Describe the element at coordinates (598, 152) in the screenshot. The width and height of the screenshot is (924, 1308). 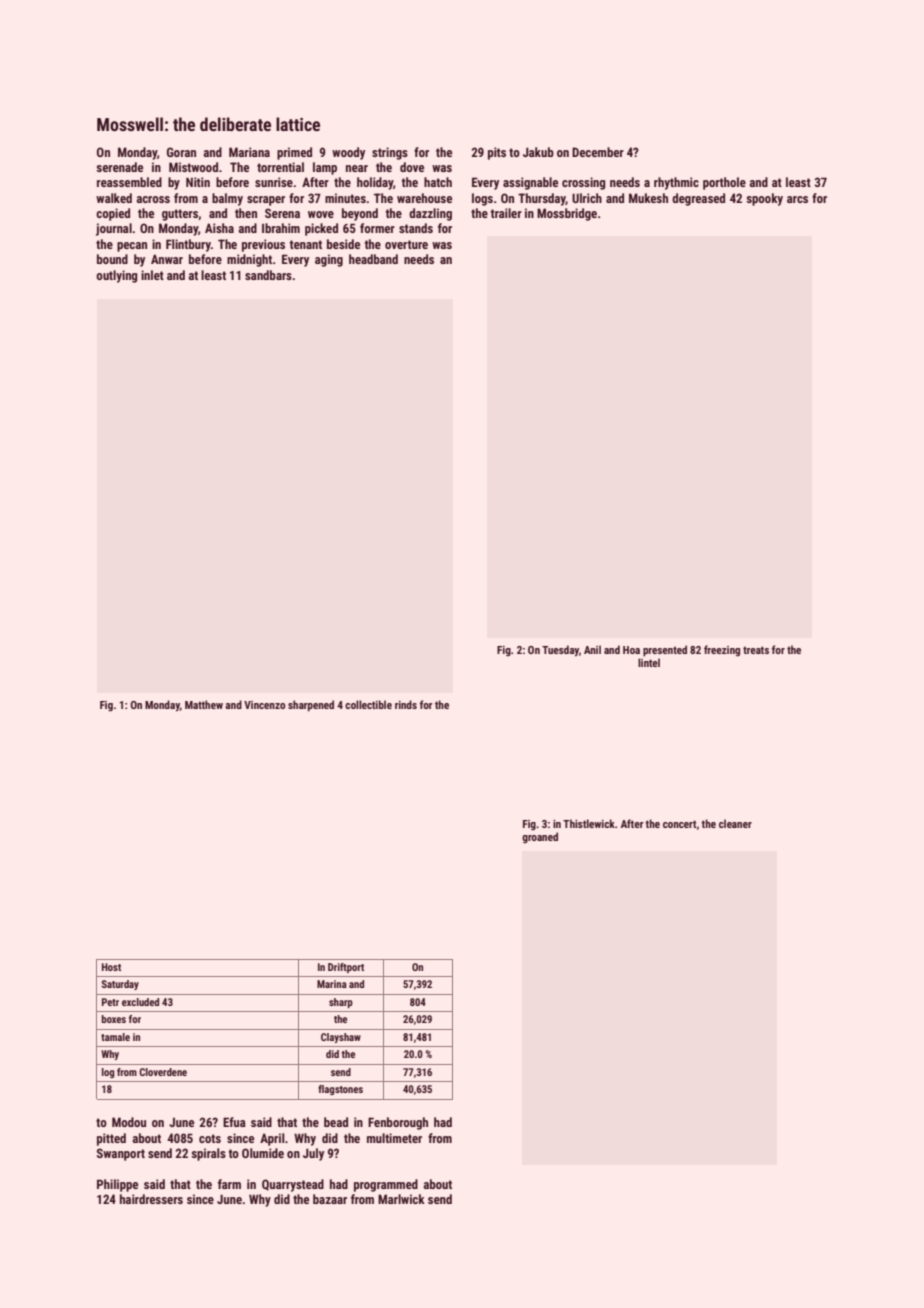
I see `December` at that location.
